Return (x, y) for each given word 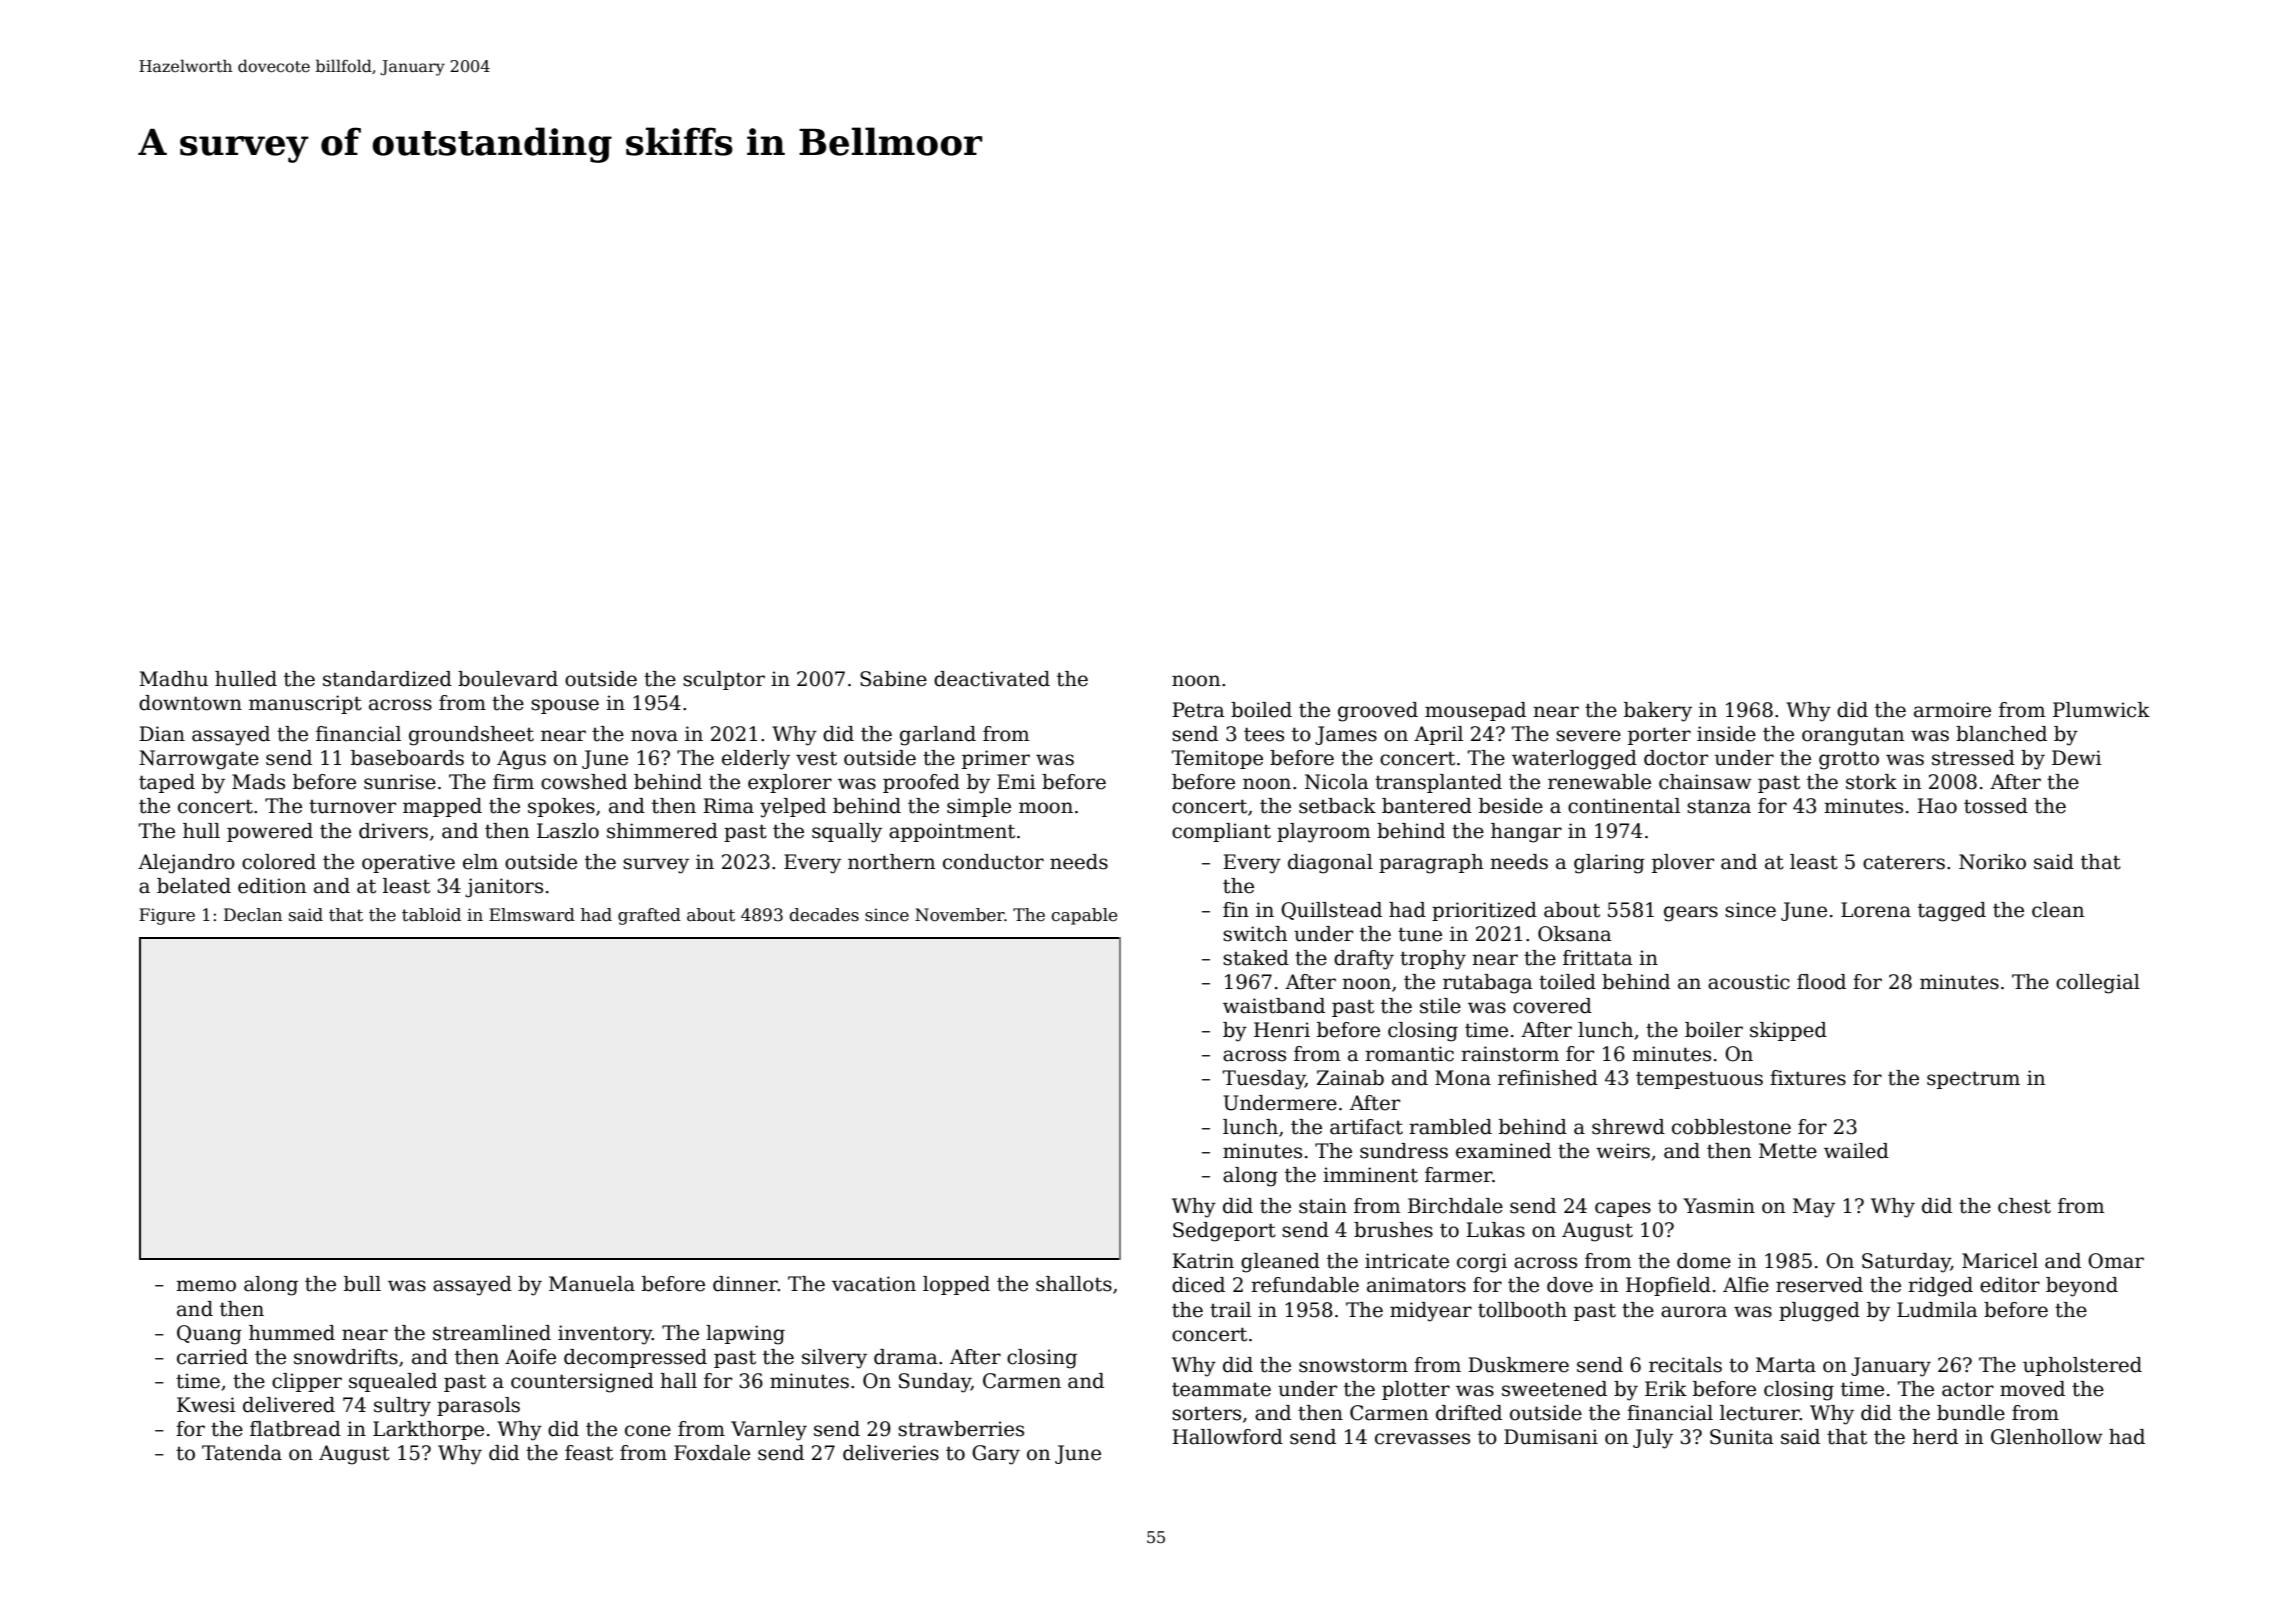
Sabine (893, 679)
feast (589, 1453)
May (1814, 1208)
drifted (1469, 1413)
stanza (1719, 807)
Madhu (173, 679)
